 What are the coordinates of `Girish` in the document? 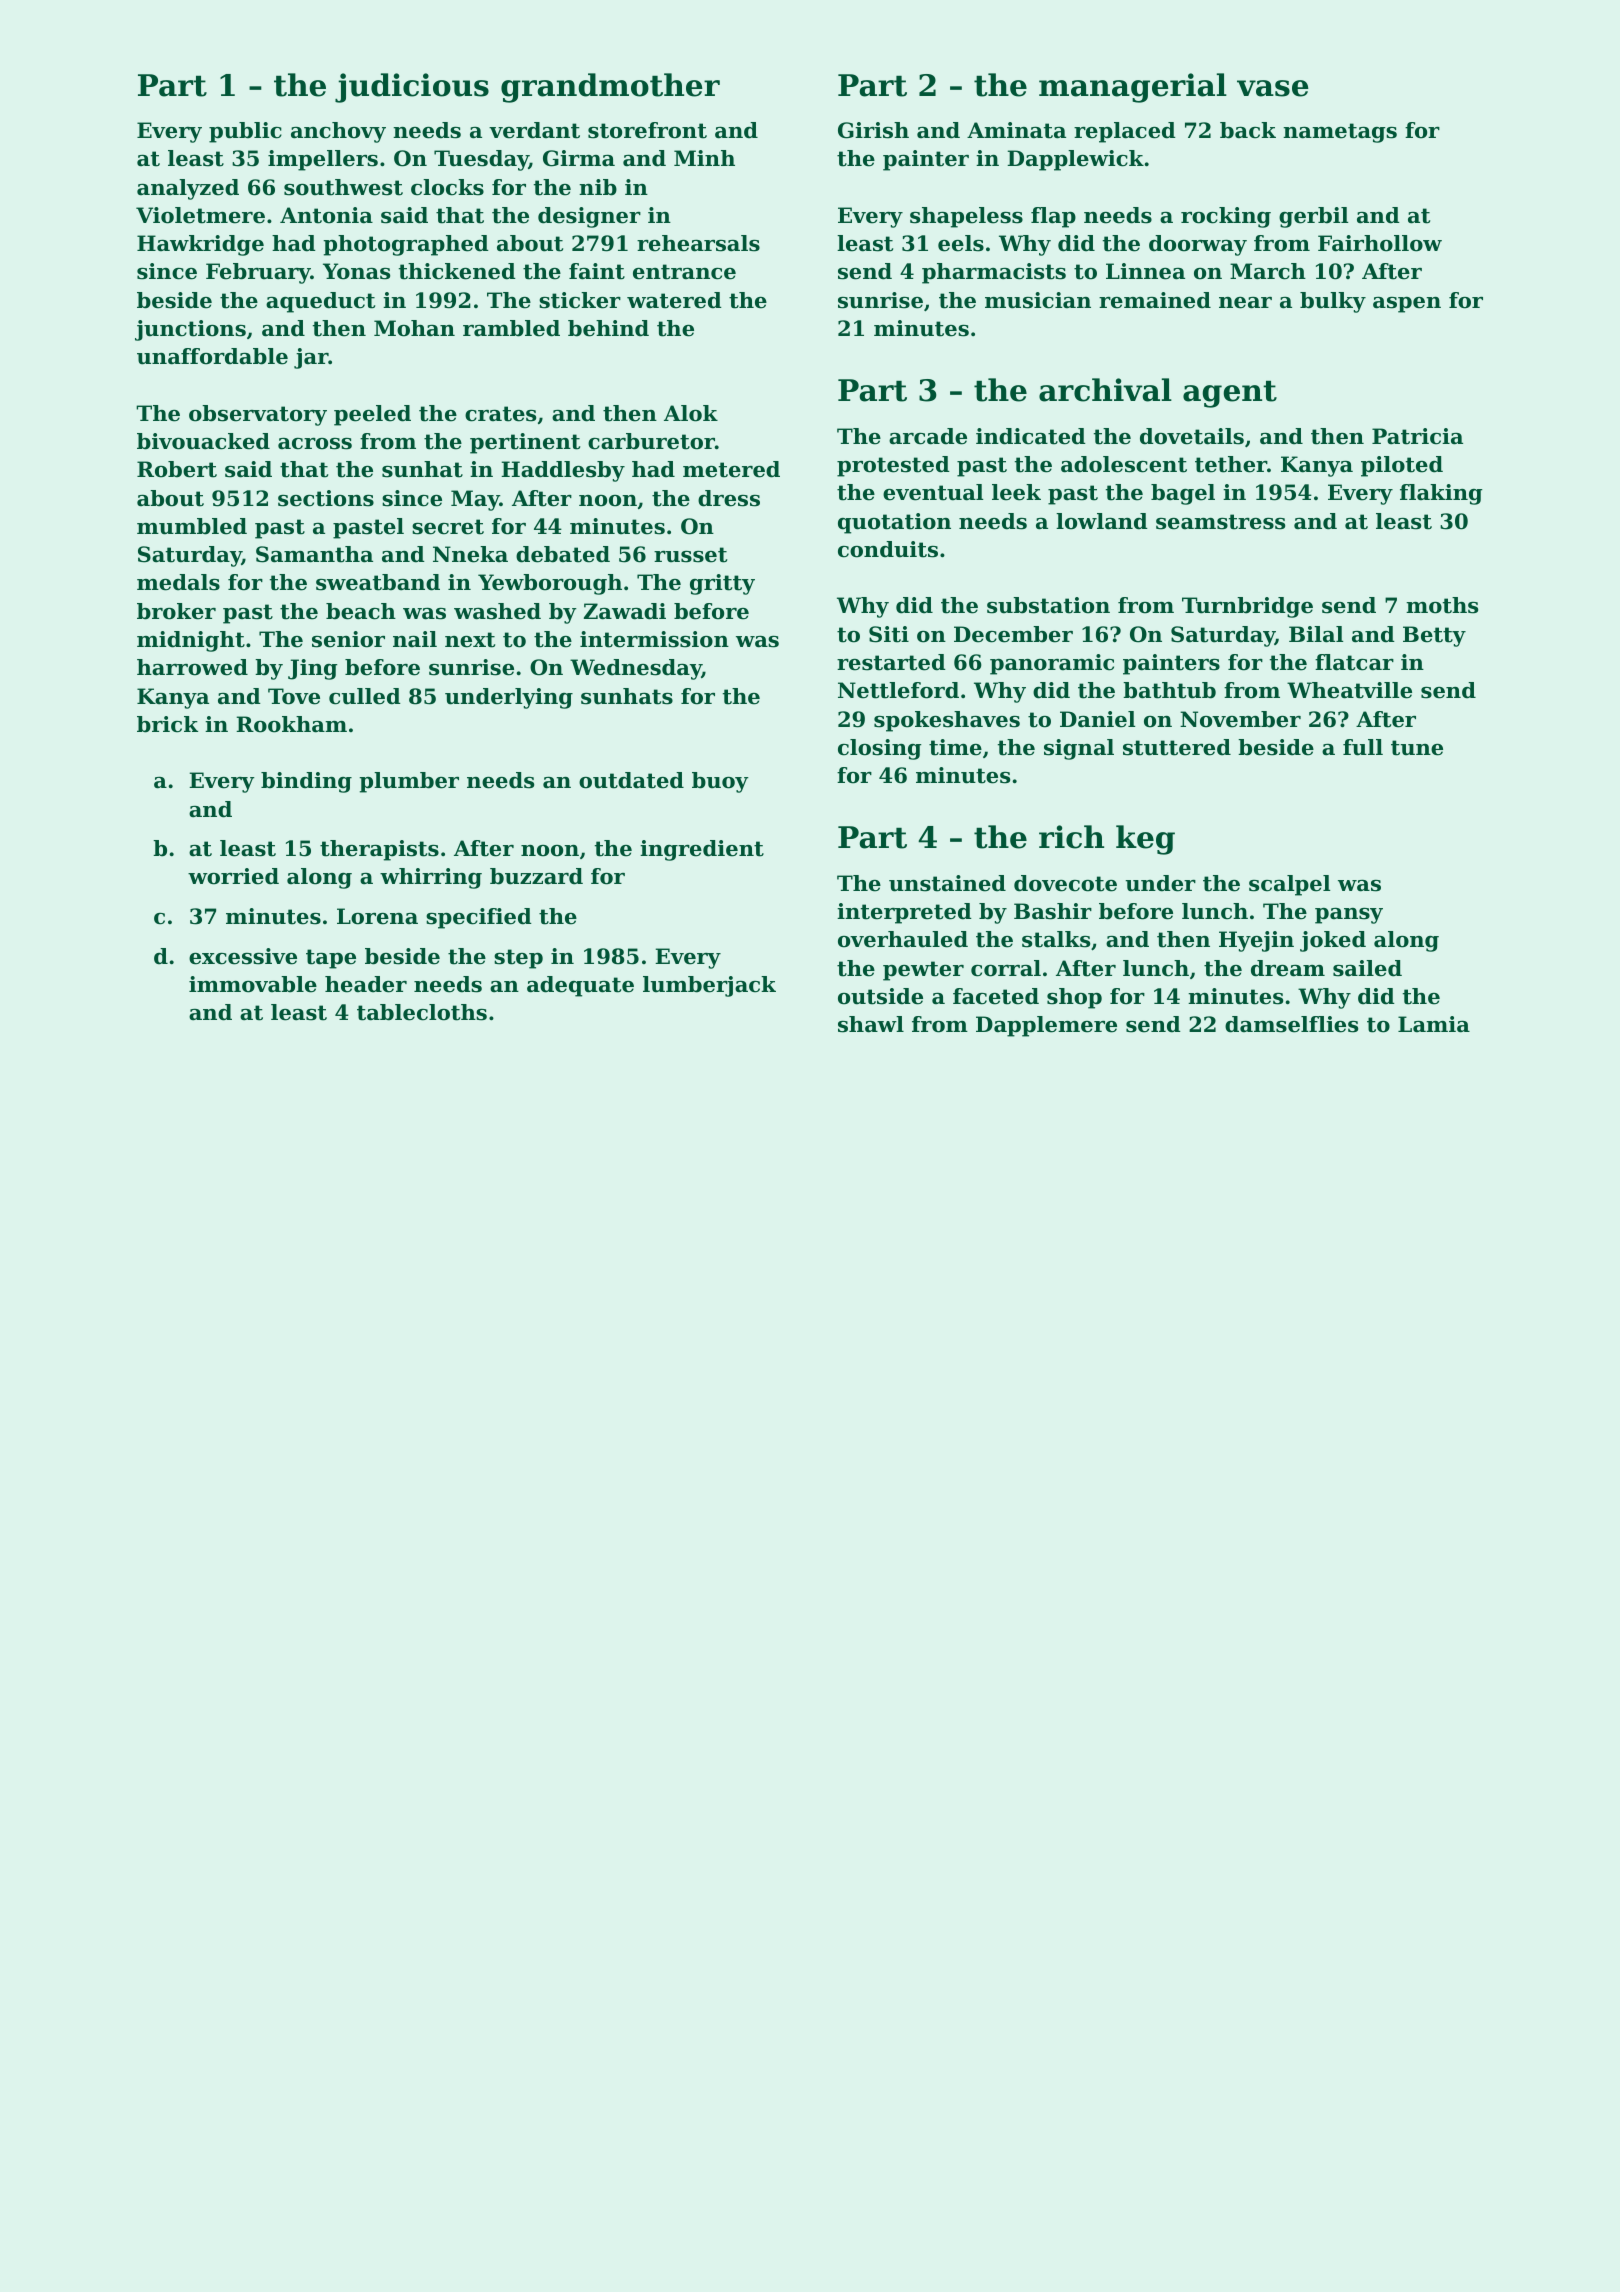 It's located at (873, 130).
